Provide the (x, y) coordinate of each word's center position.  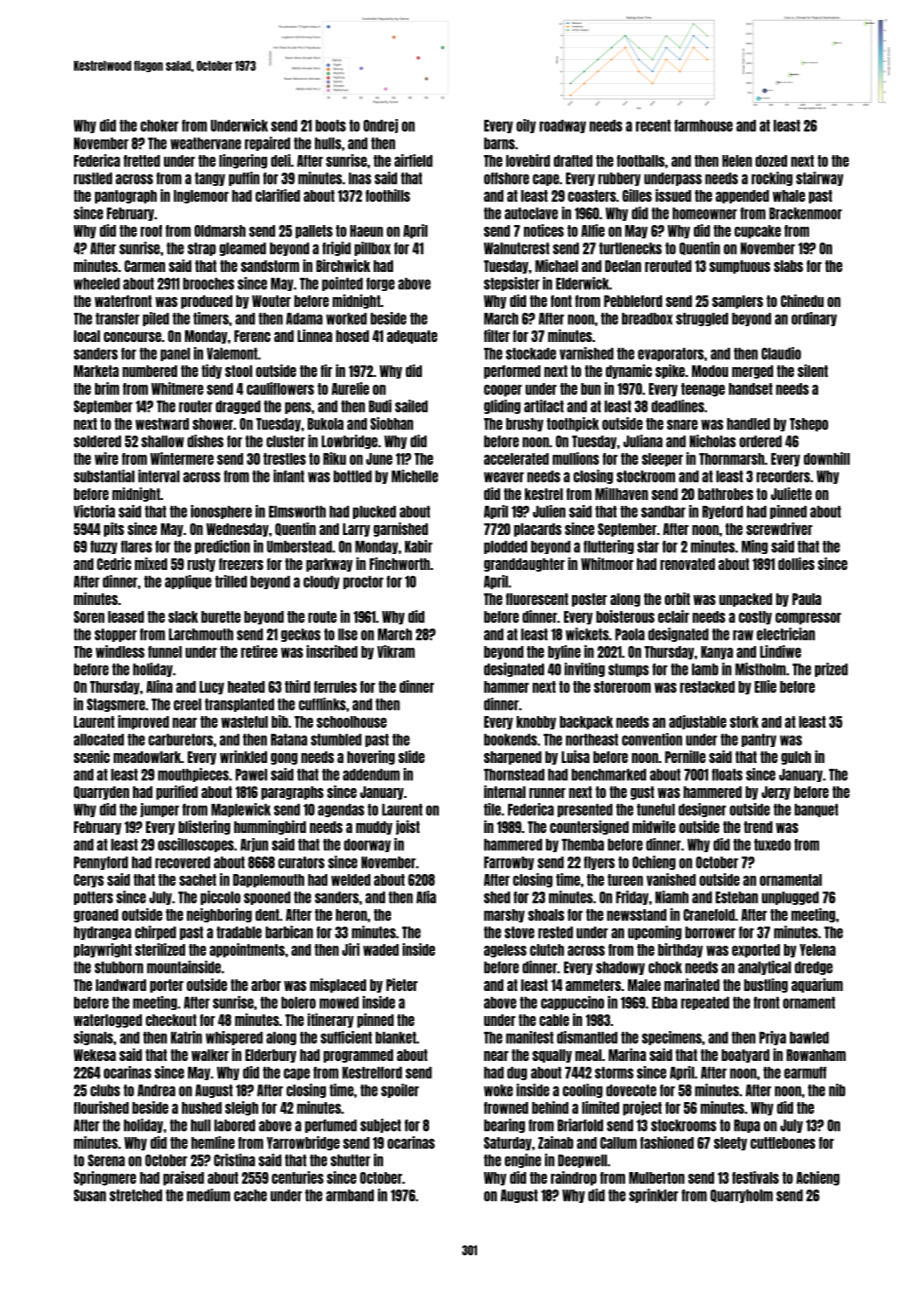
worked (346, 319)
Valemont (232, 354)
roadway (562, 126)
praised (183, 1178)
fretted (142, 161)
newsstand (637, 915)
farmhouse (703, 125)
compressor (808, 618)
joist (408, 827)
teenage (703, 390)
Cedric (114, 563)
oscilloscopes (196, 845)
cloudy (321, 582)
